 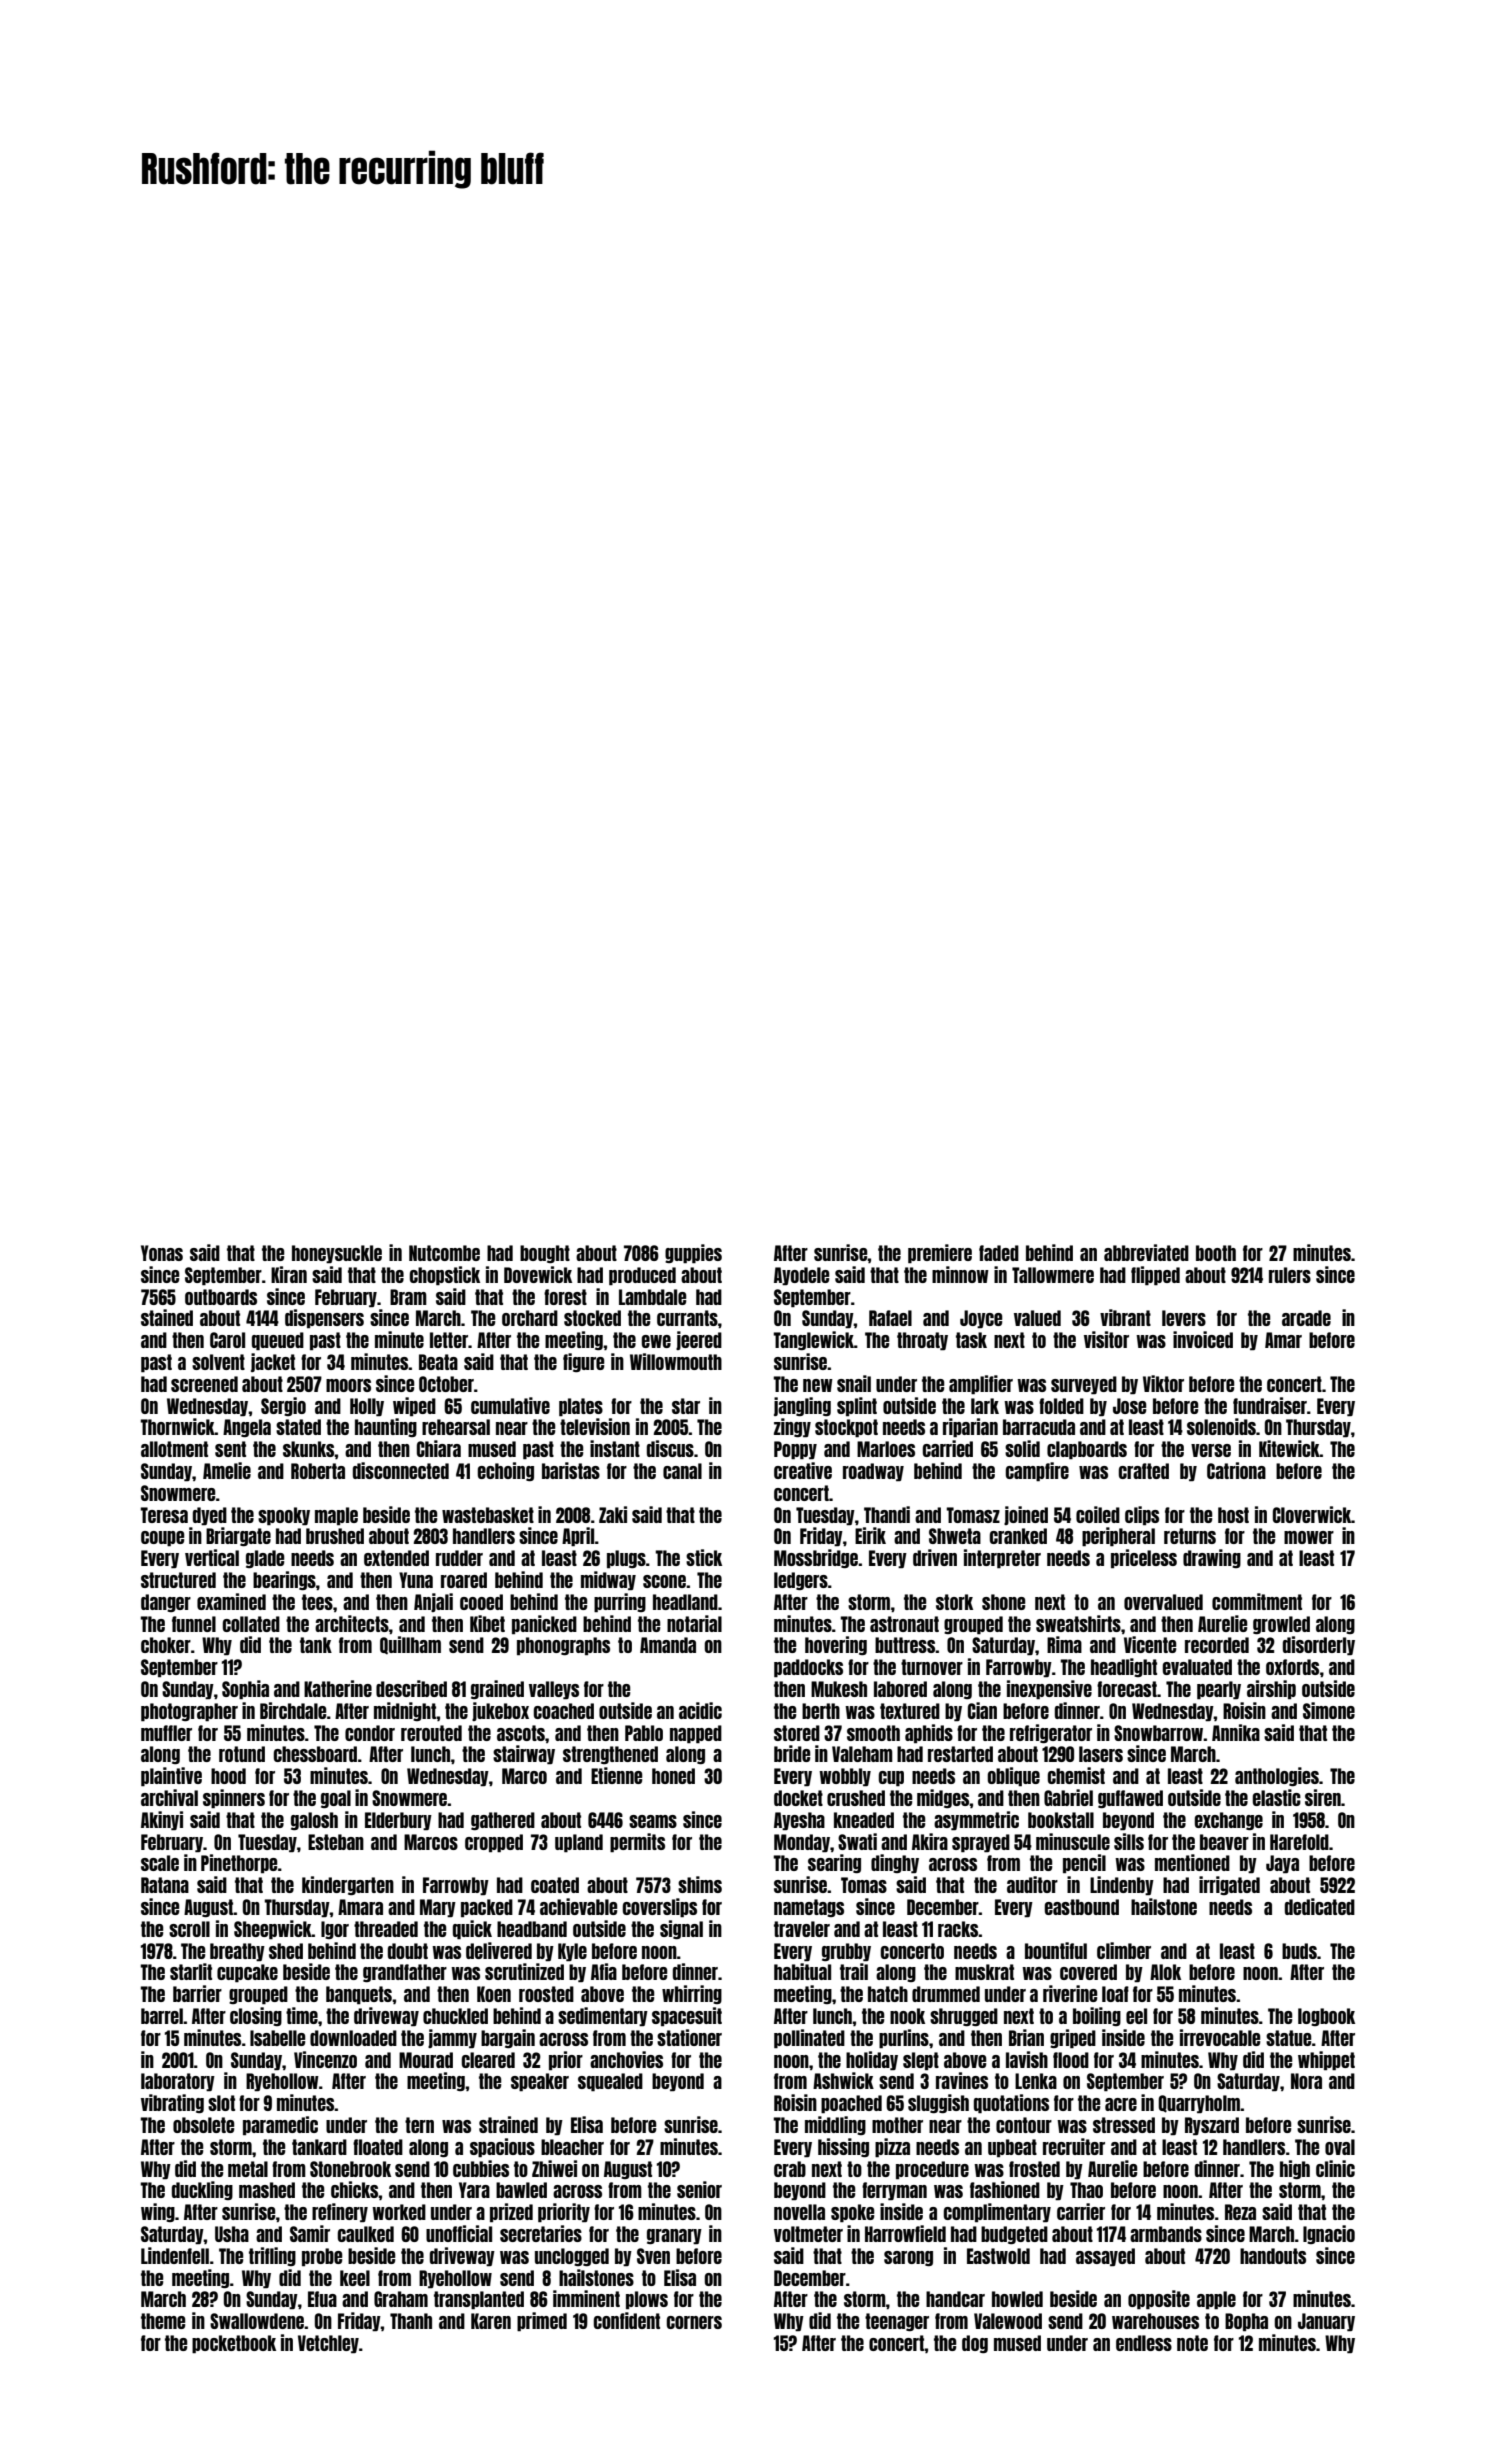 I want to click on jacket, so click(x=273, y=1362).
